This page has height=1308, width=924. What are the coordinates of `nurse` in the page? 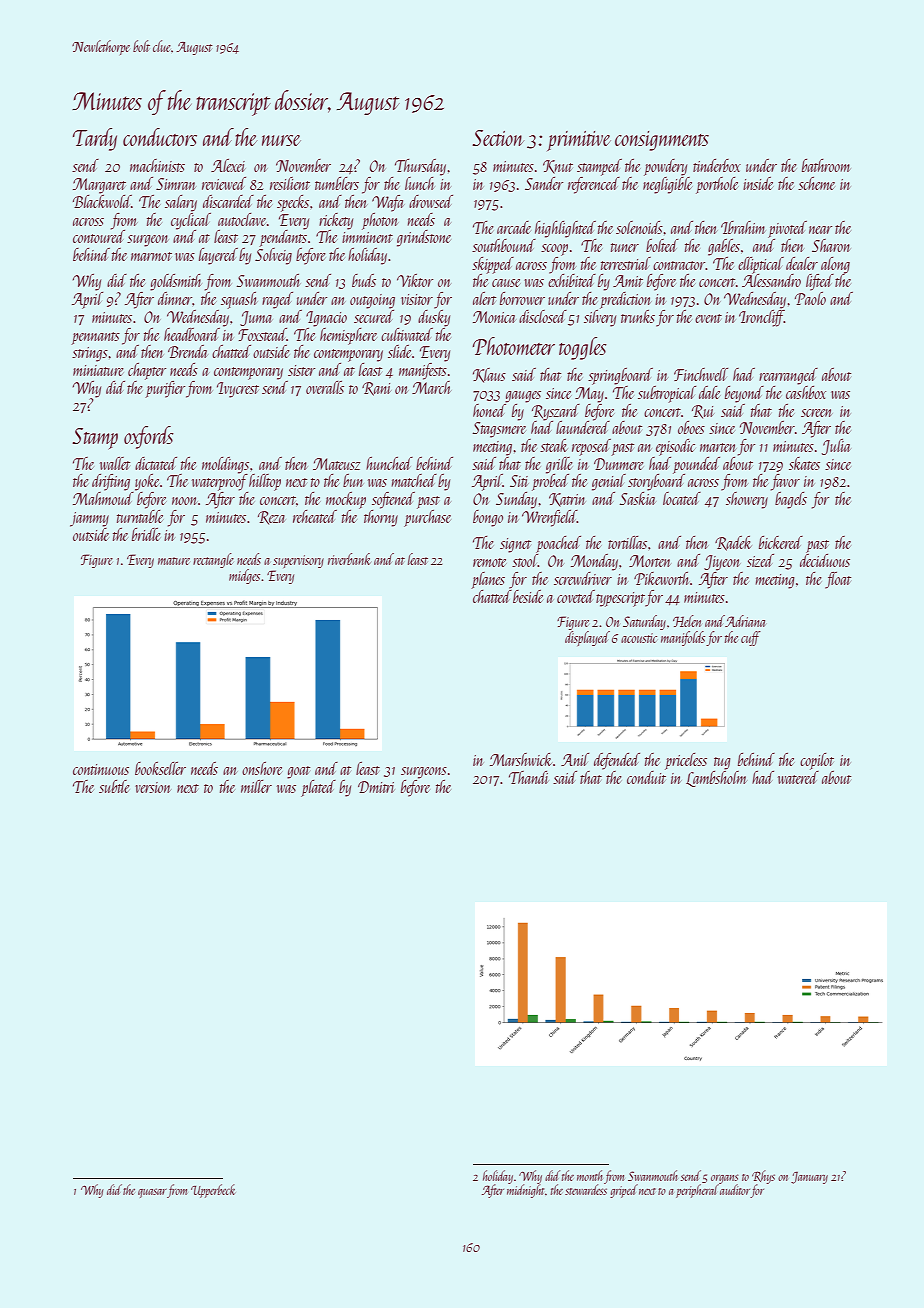 It's located at (281, 140).
